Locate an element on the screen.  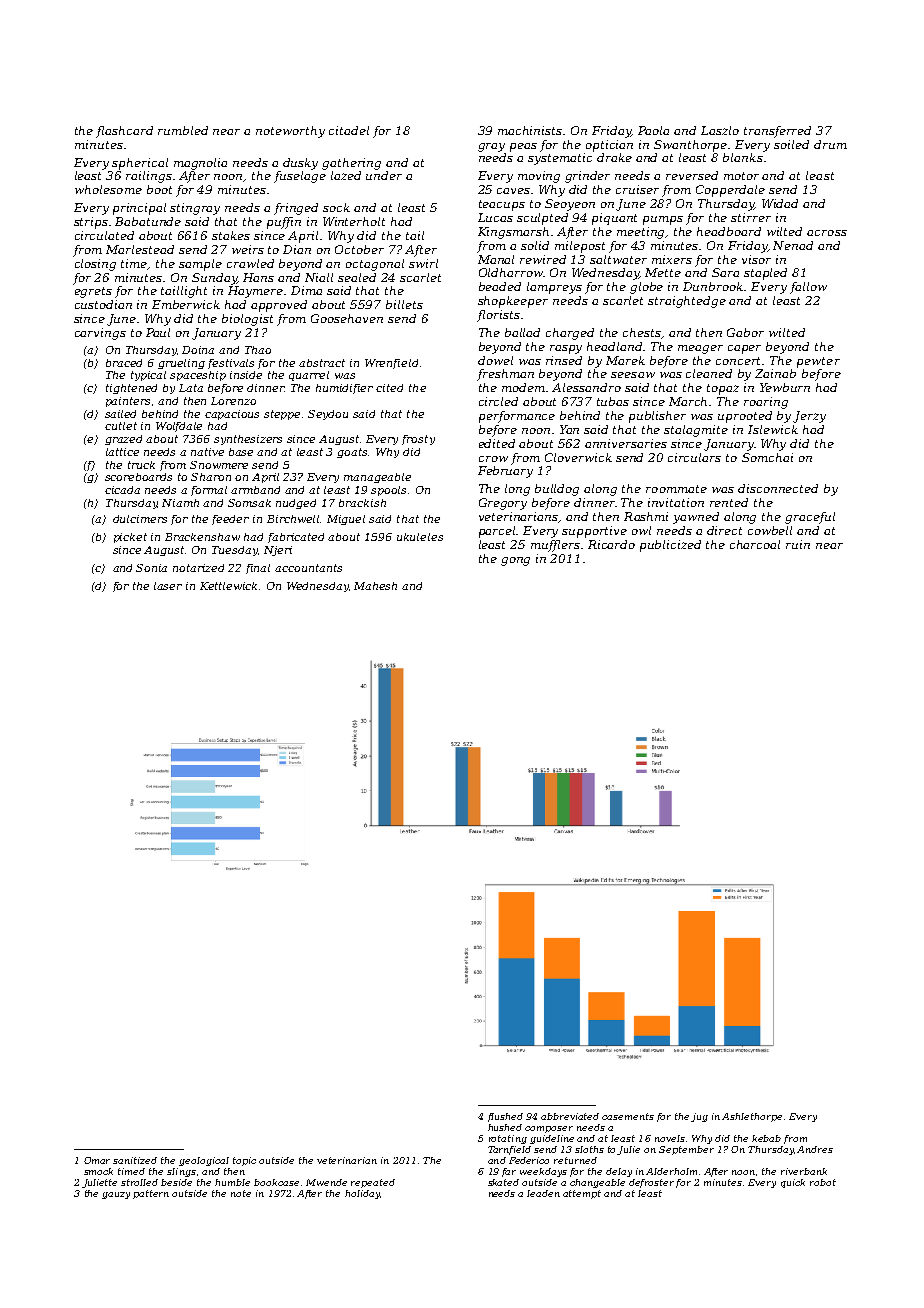
Gregory is located at coordinates (503, 504).
